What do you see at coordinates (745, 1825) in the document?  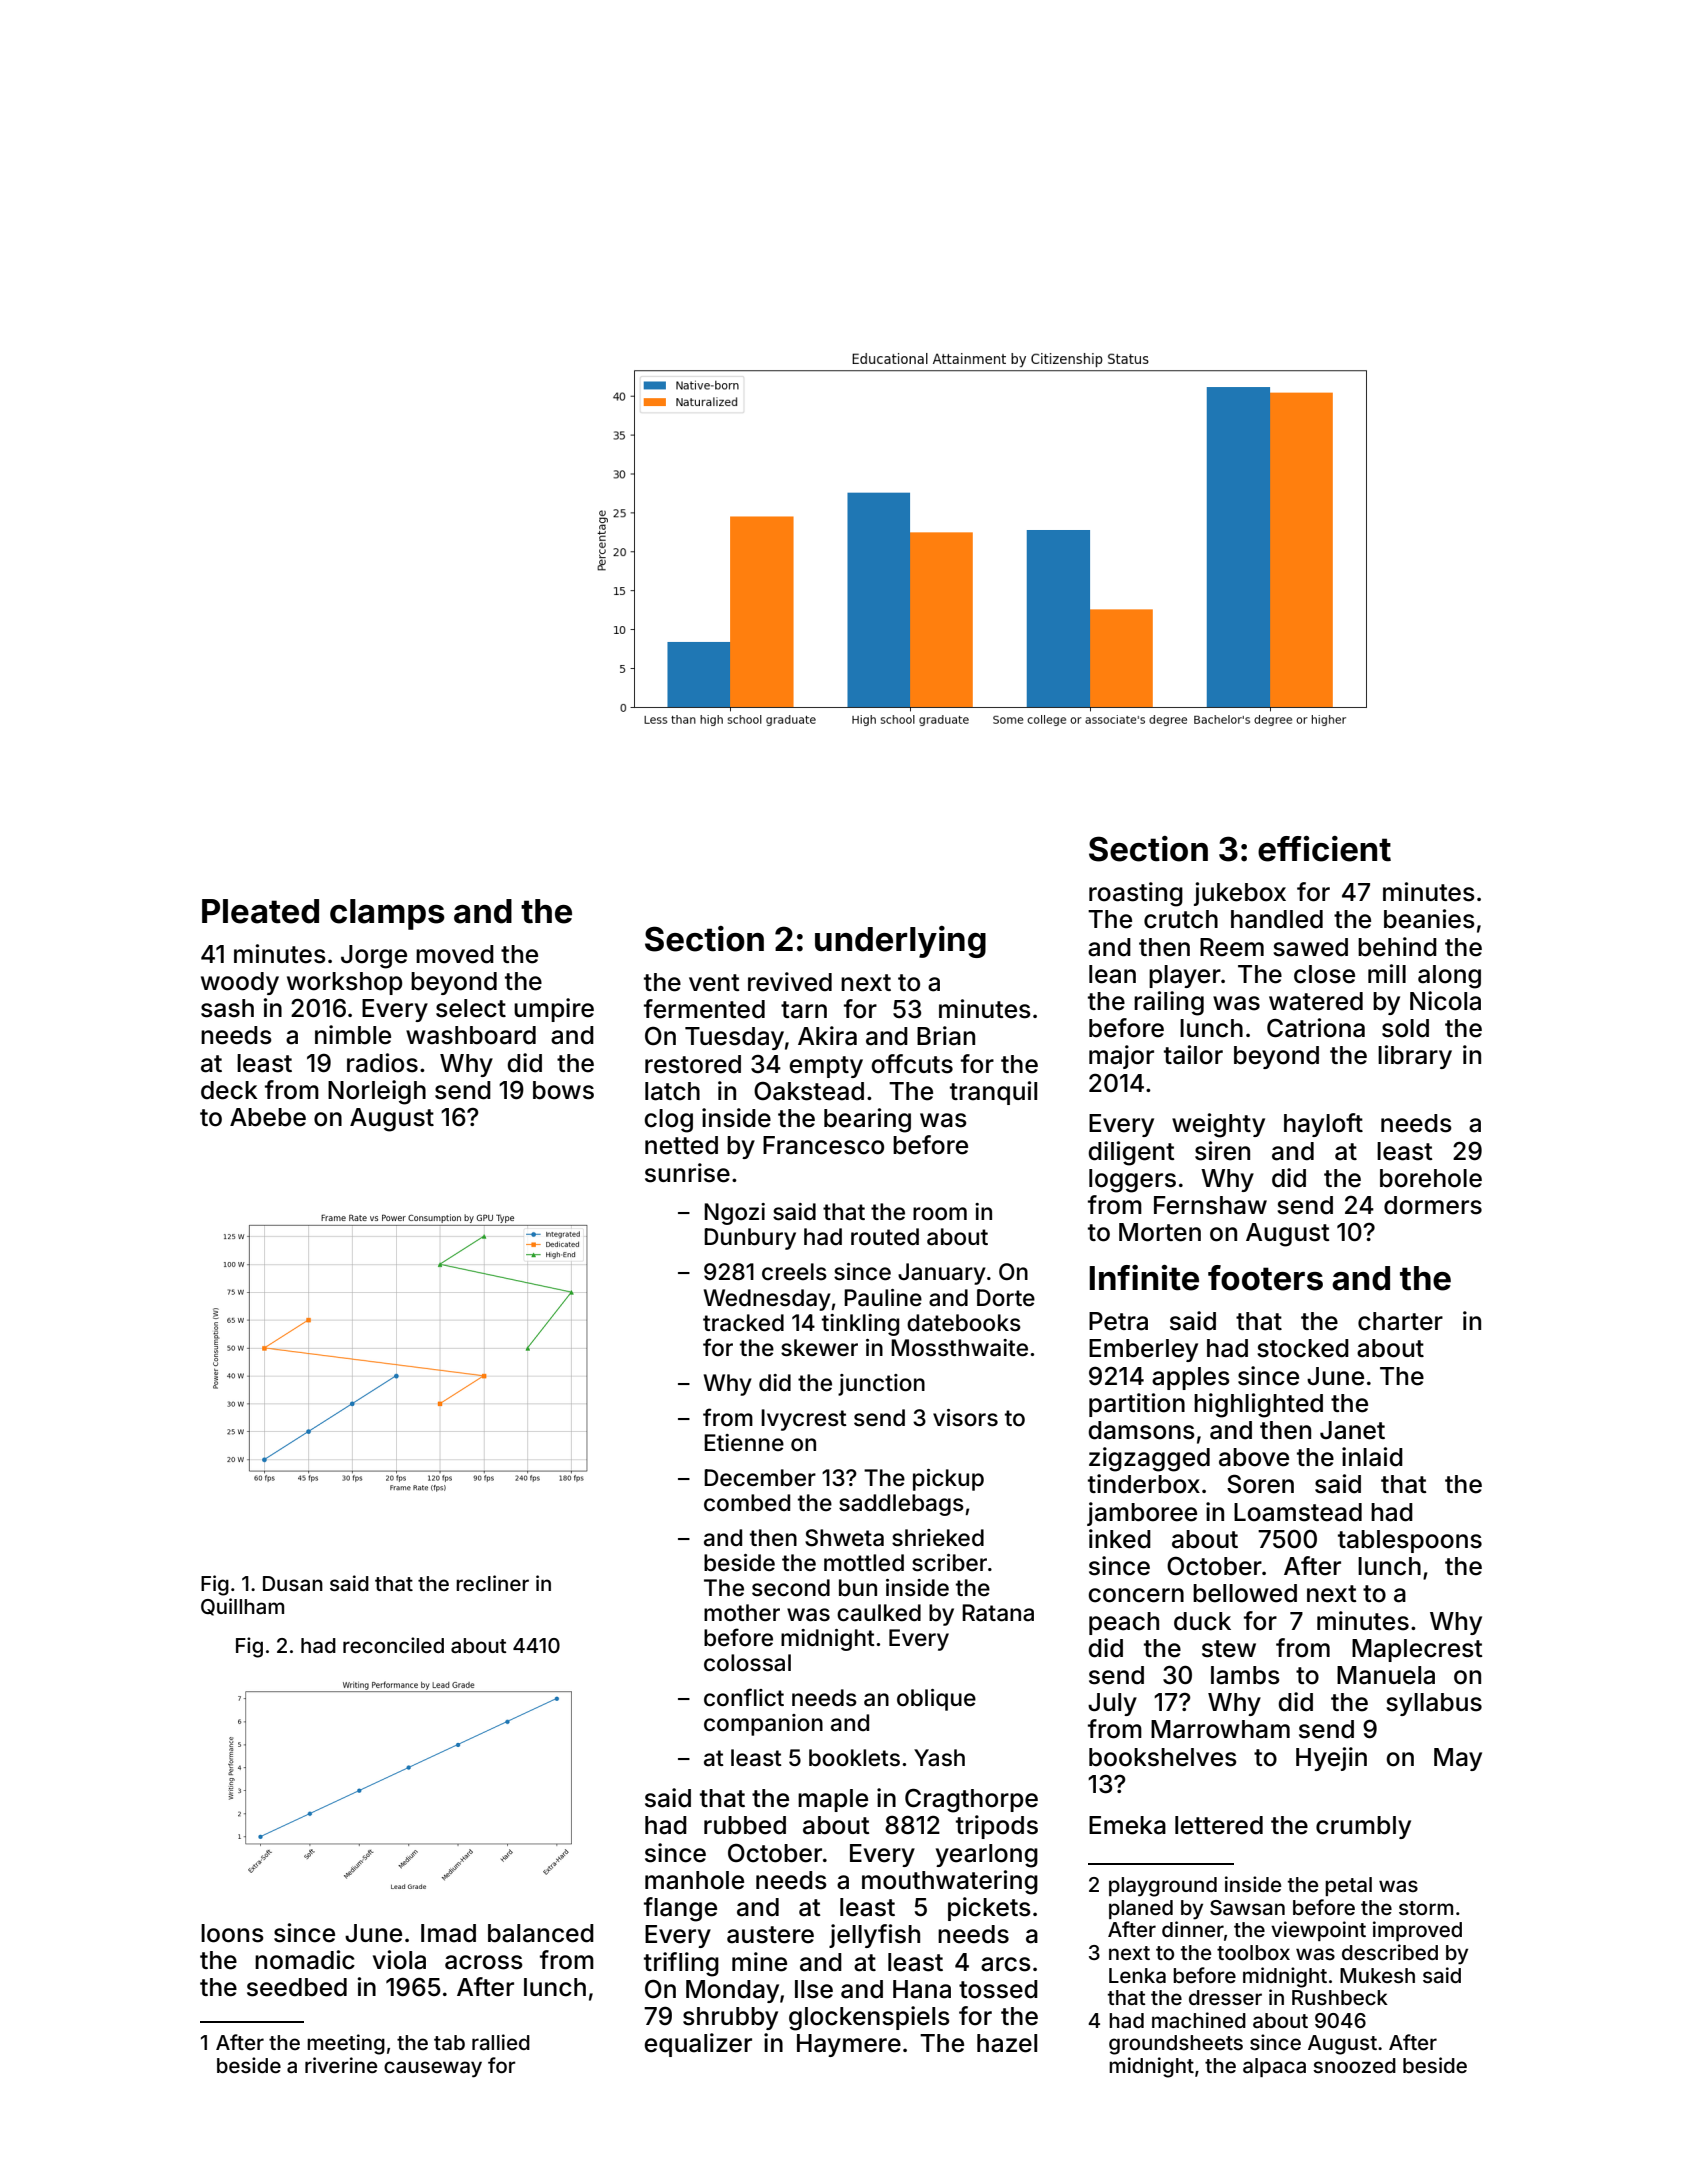 I see `rubbed` at bounding box center [745, 1825].
